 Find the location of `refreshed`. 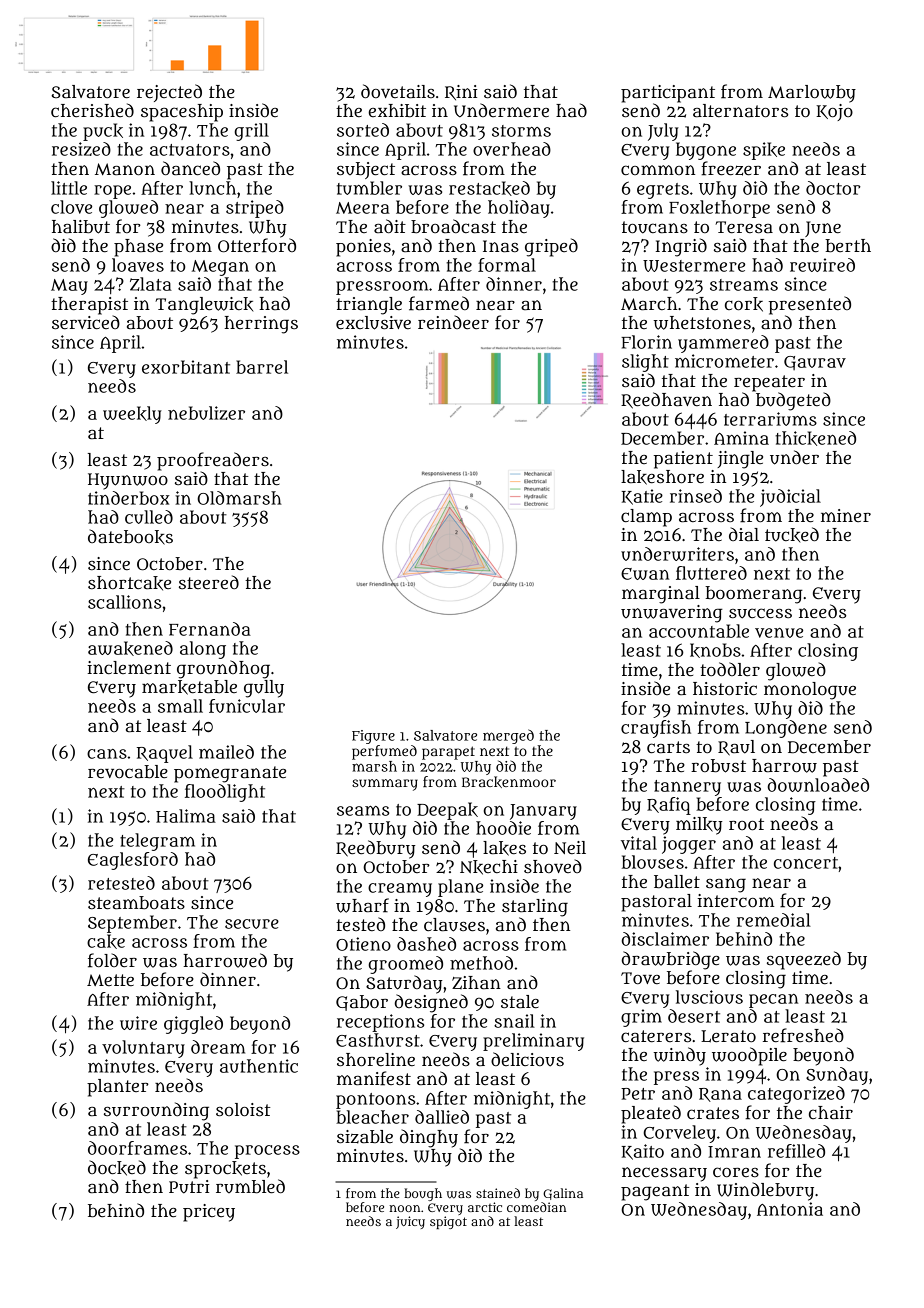

refreshed is located at coordinates (803, 1035).
